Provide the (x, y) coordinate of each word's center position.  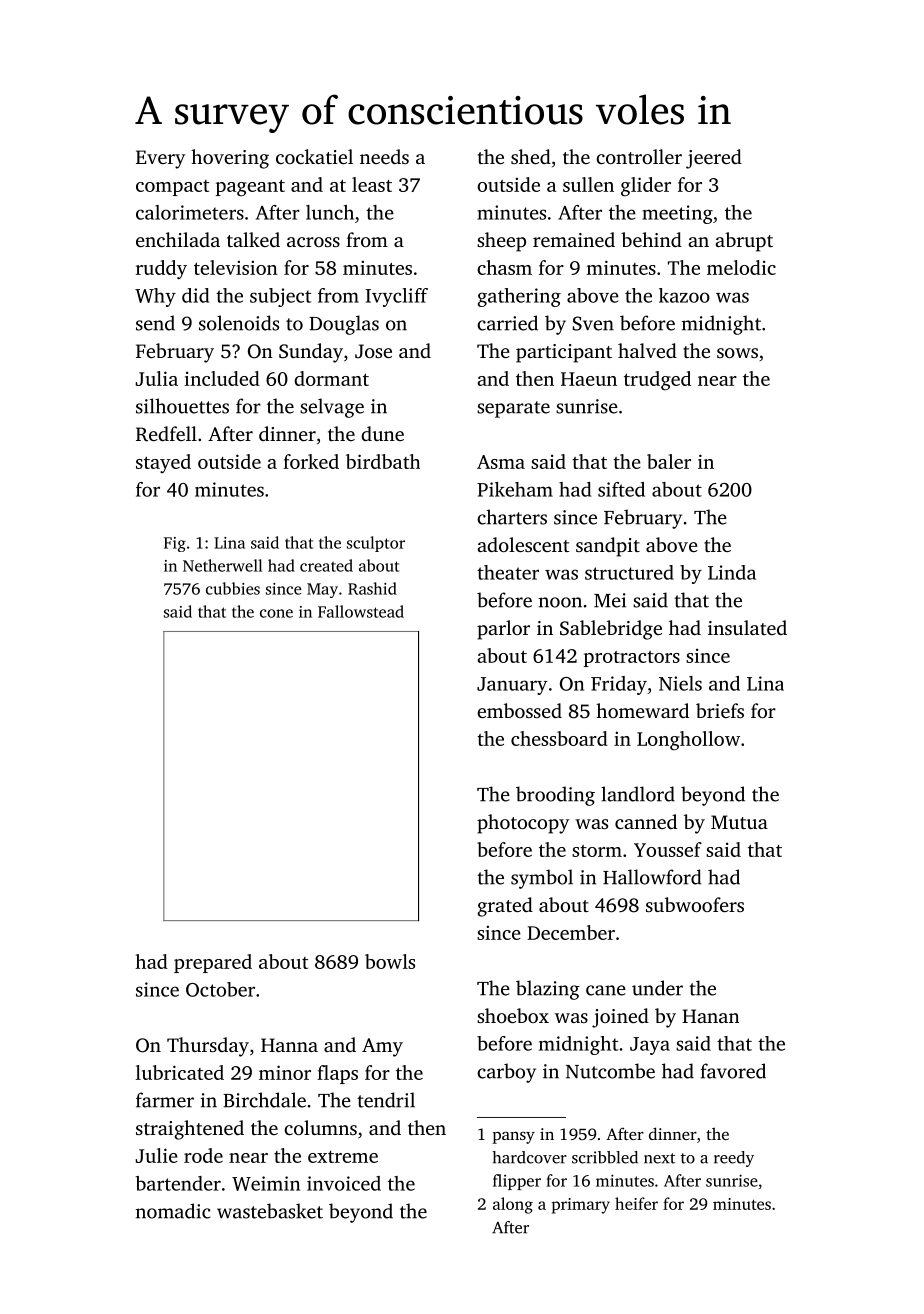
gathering (519, 297)
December (571, 932)
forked (311, 461)
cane (606, 990)
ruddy (161, 270)
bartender (178, 1183)
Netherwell (222, 565)
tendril (386, 1100)
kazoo (684, 295)
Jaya (650, 1046)
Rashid (372, 588)
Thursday (208, 1047)
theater (508, 572)
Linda (732, 572)
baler (669, 461)
